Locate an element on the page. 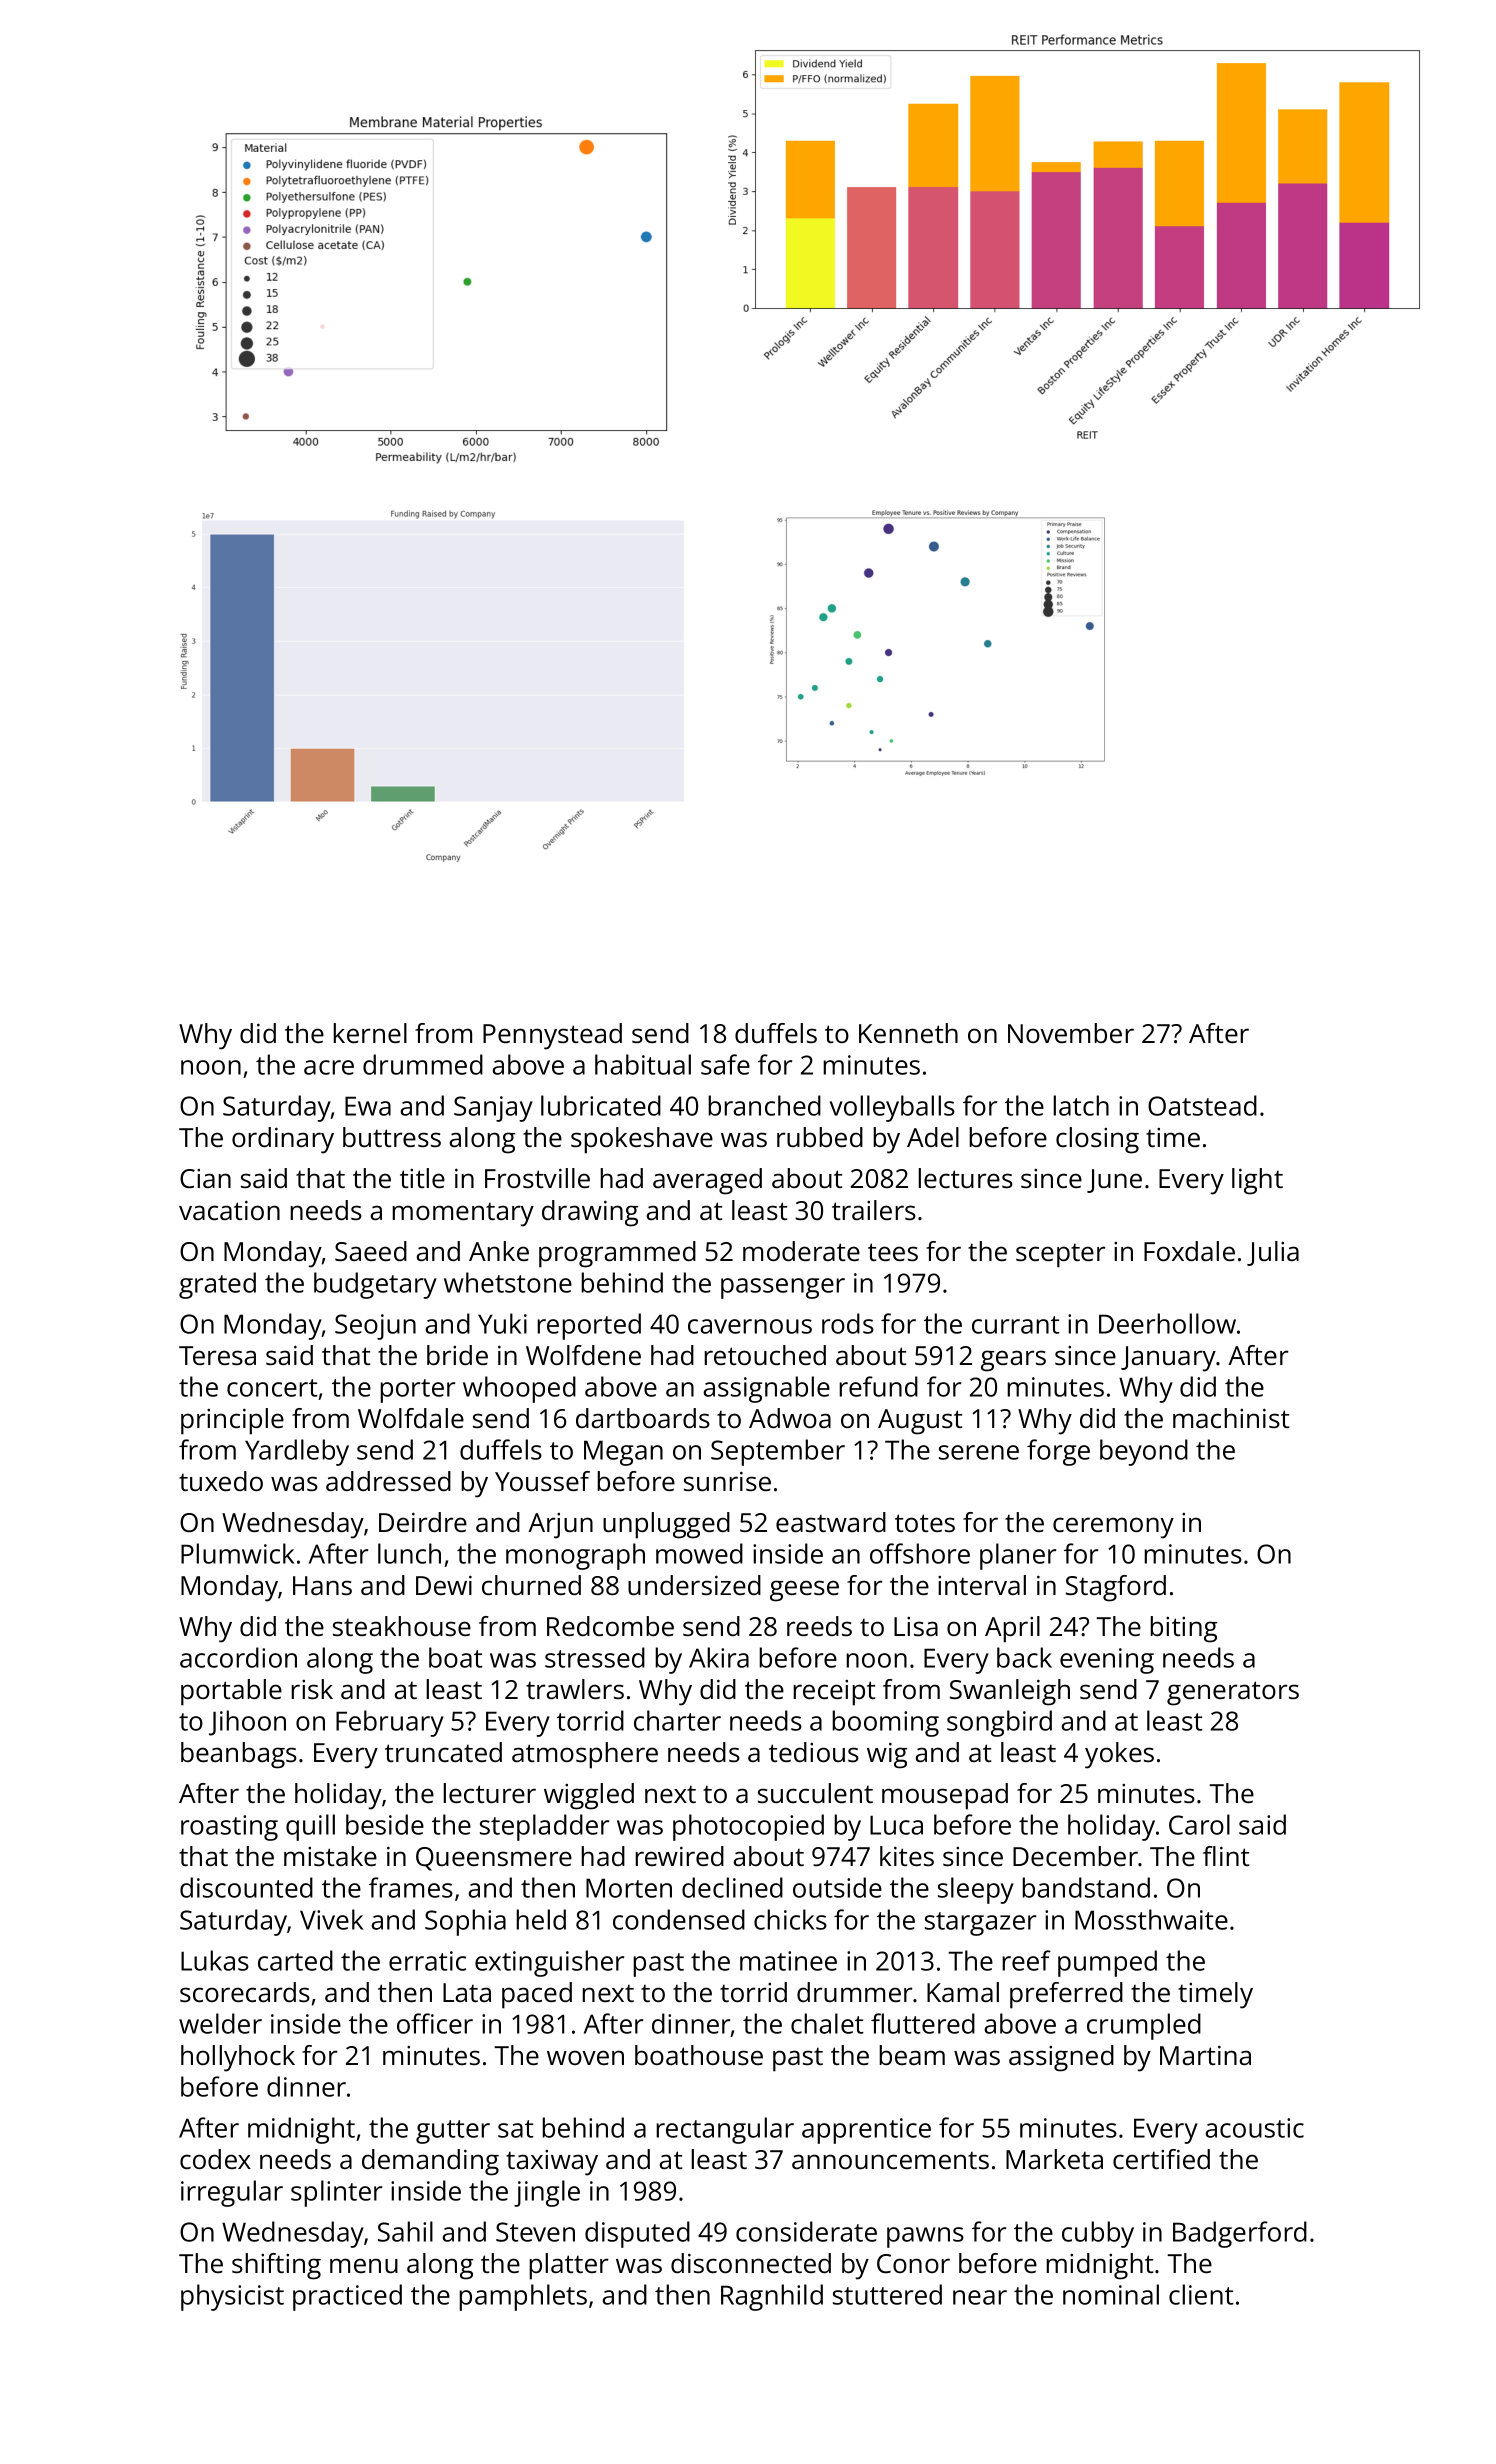 The height and width of the document is (2464, 1496). discounted is located at coordinates (246, 1887).
